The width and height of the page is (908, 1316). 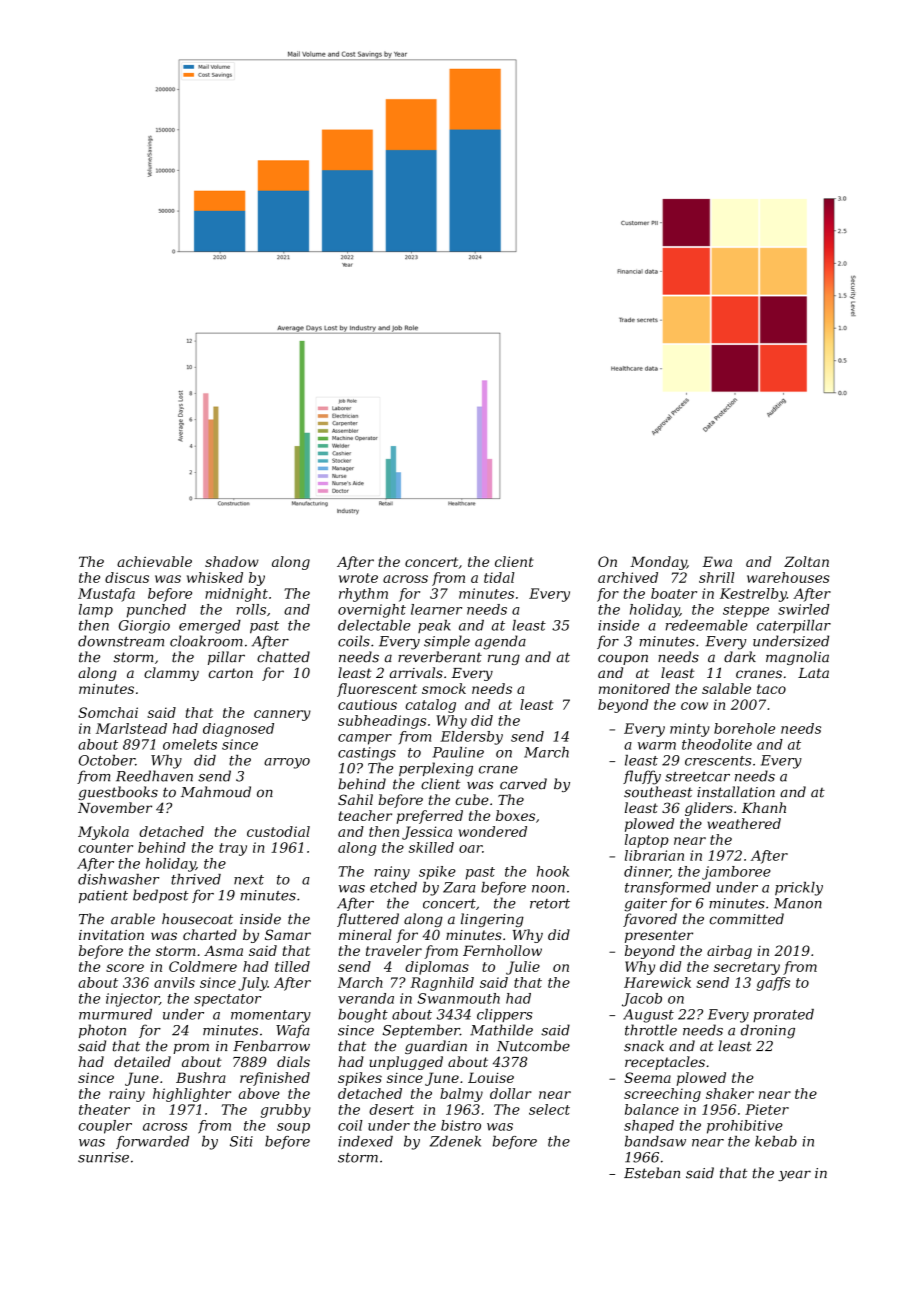 I want to click on tidal, so click(x=499, y=577).
